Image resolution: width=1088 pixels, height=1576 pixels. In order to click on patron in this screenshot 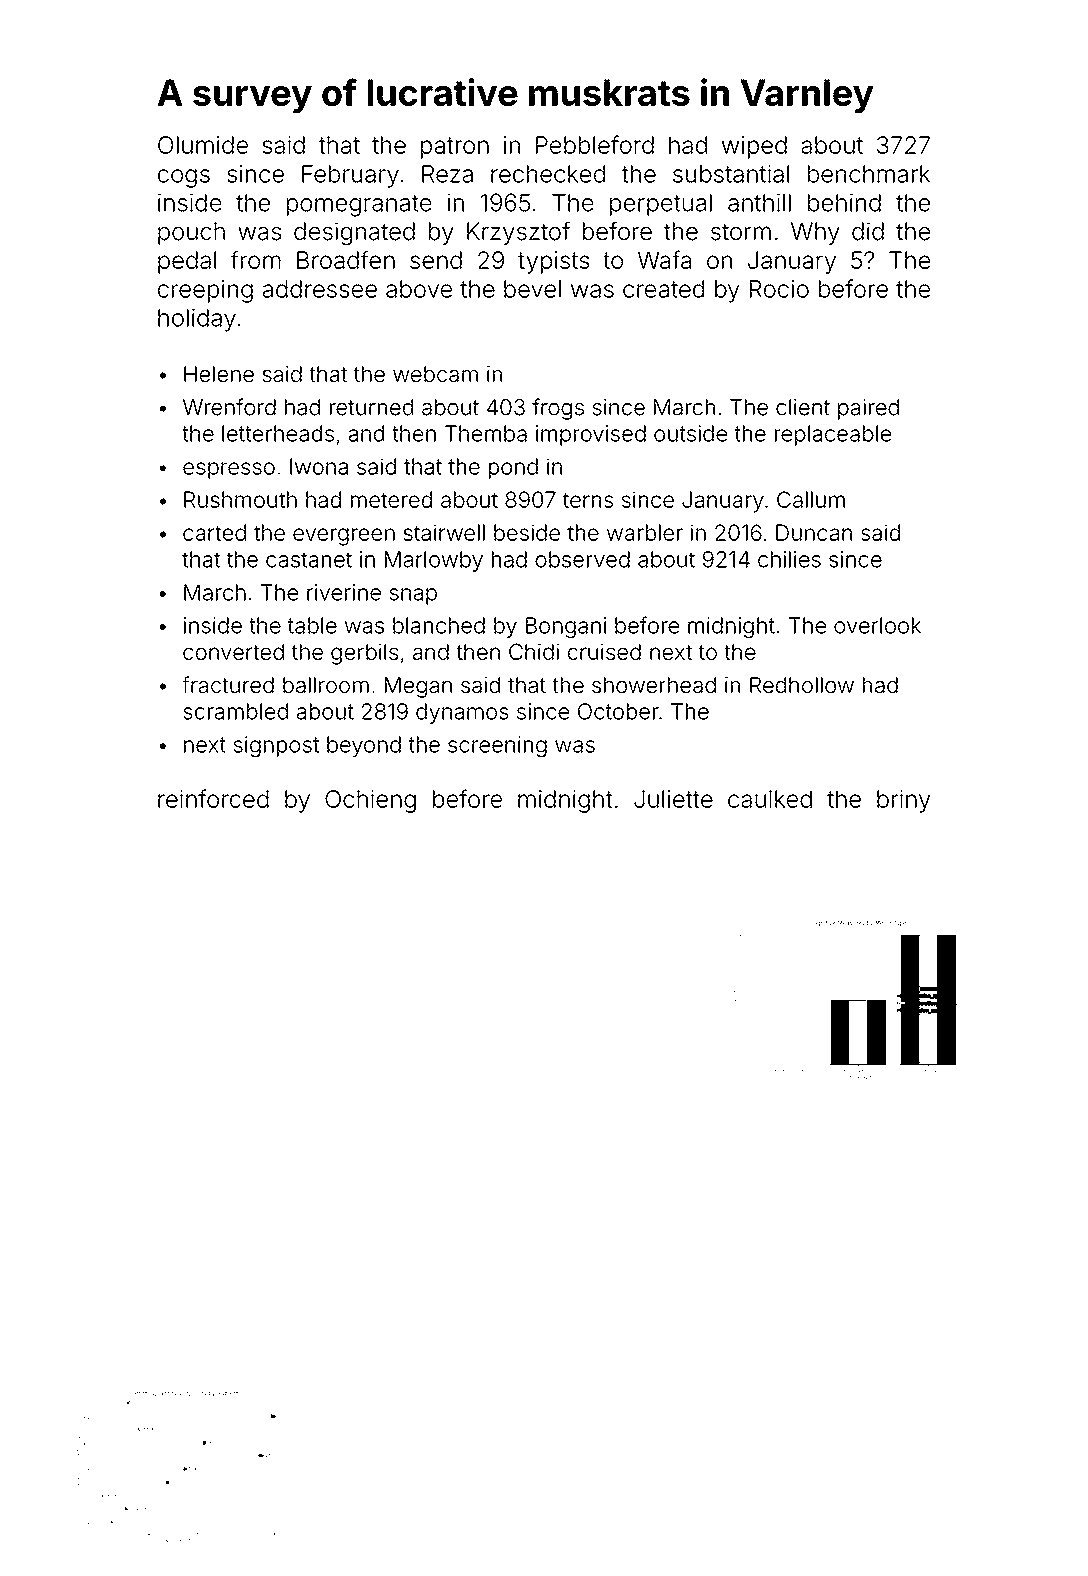, I will do `click(455, 148)`.
